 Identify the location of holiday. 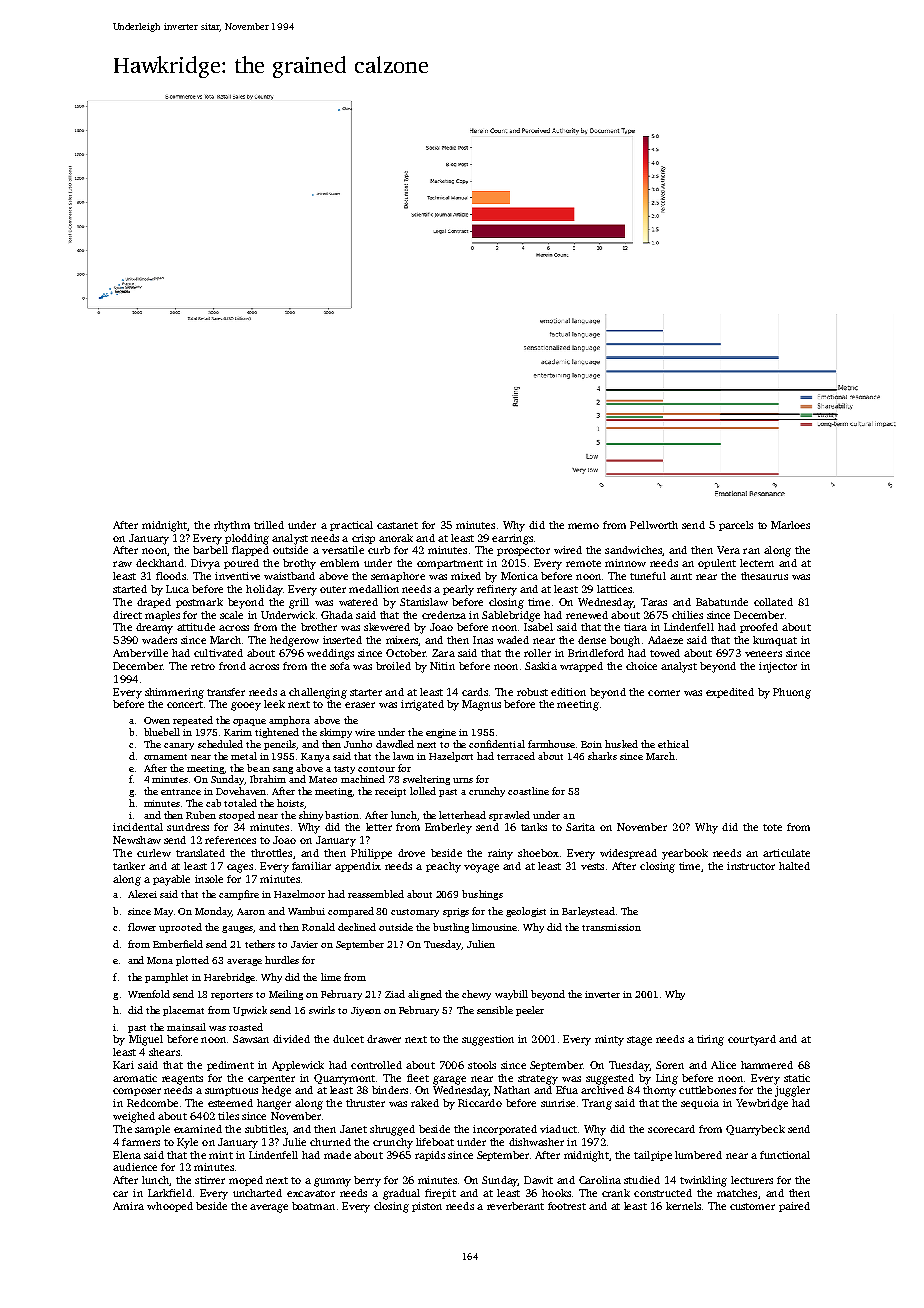
(264, 590).
